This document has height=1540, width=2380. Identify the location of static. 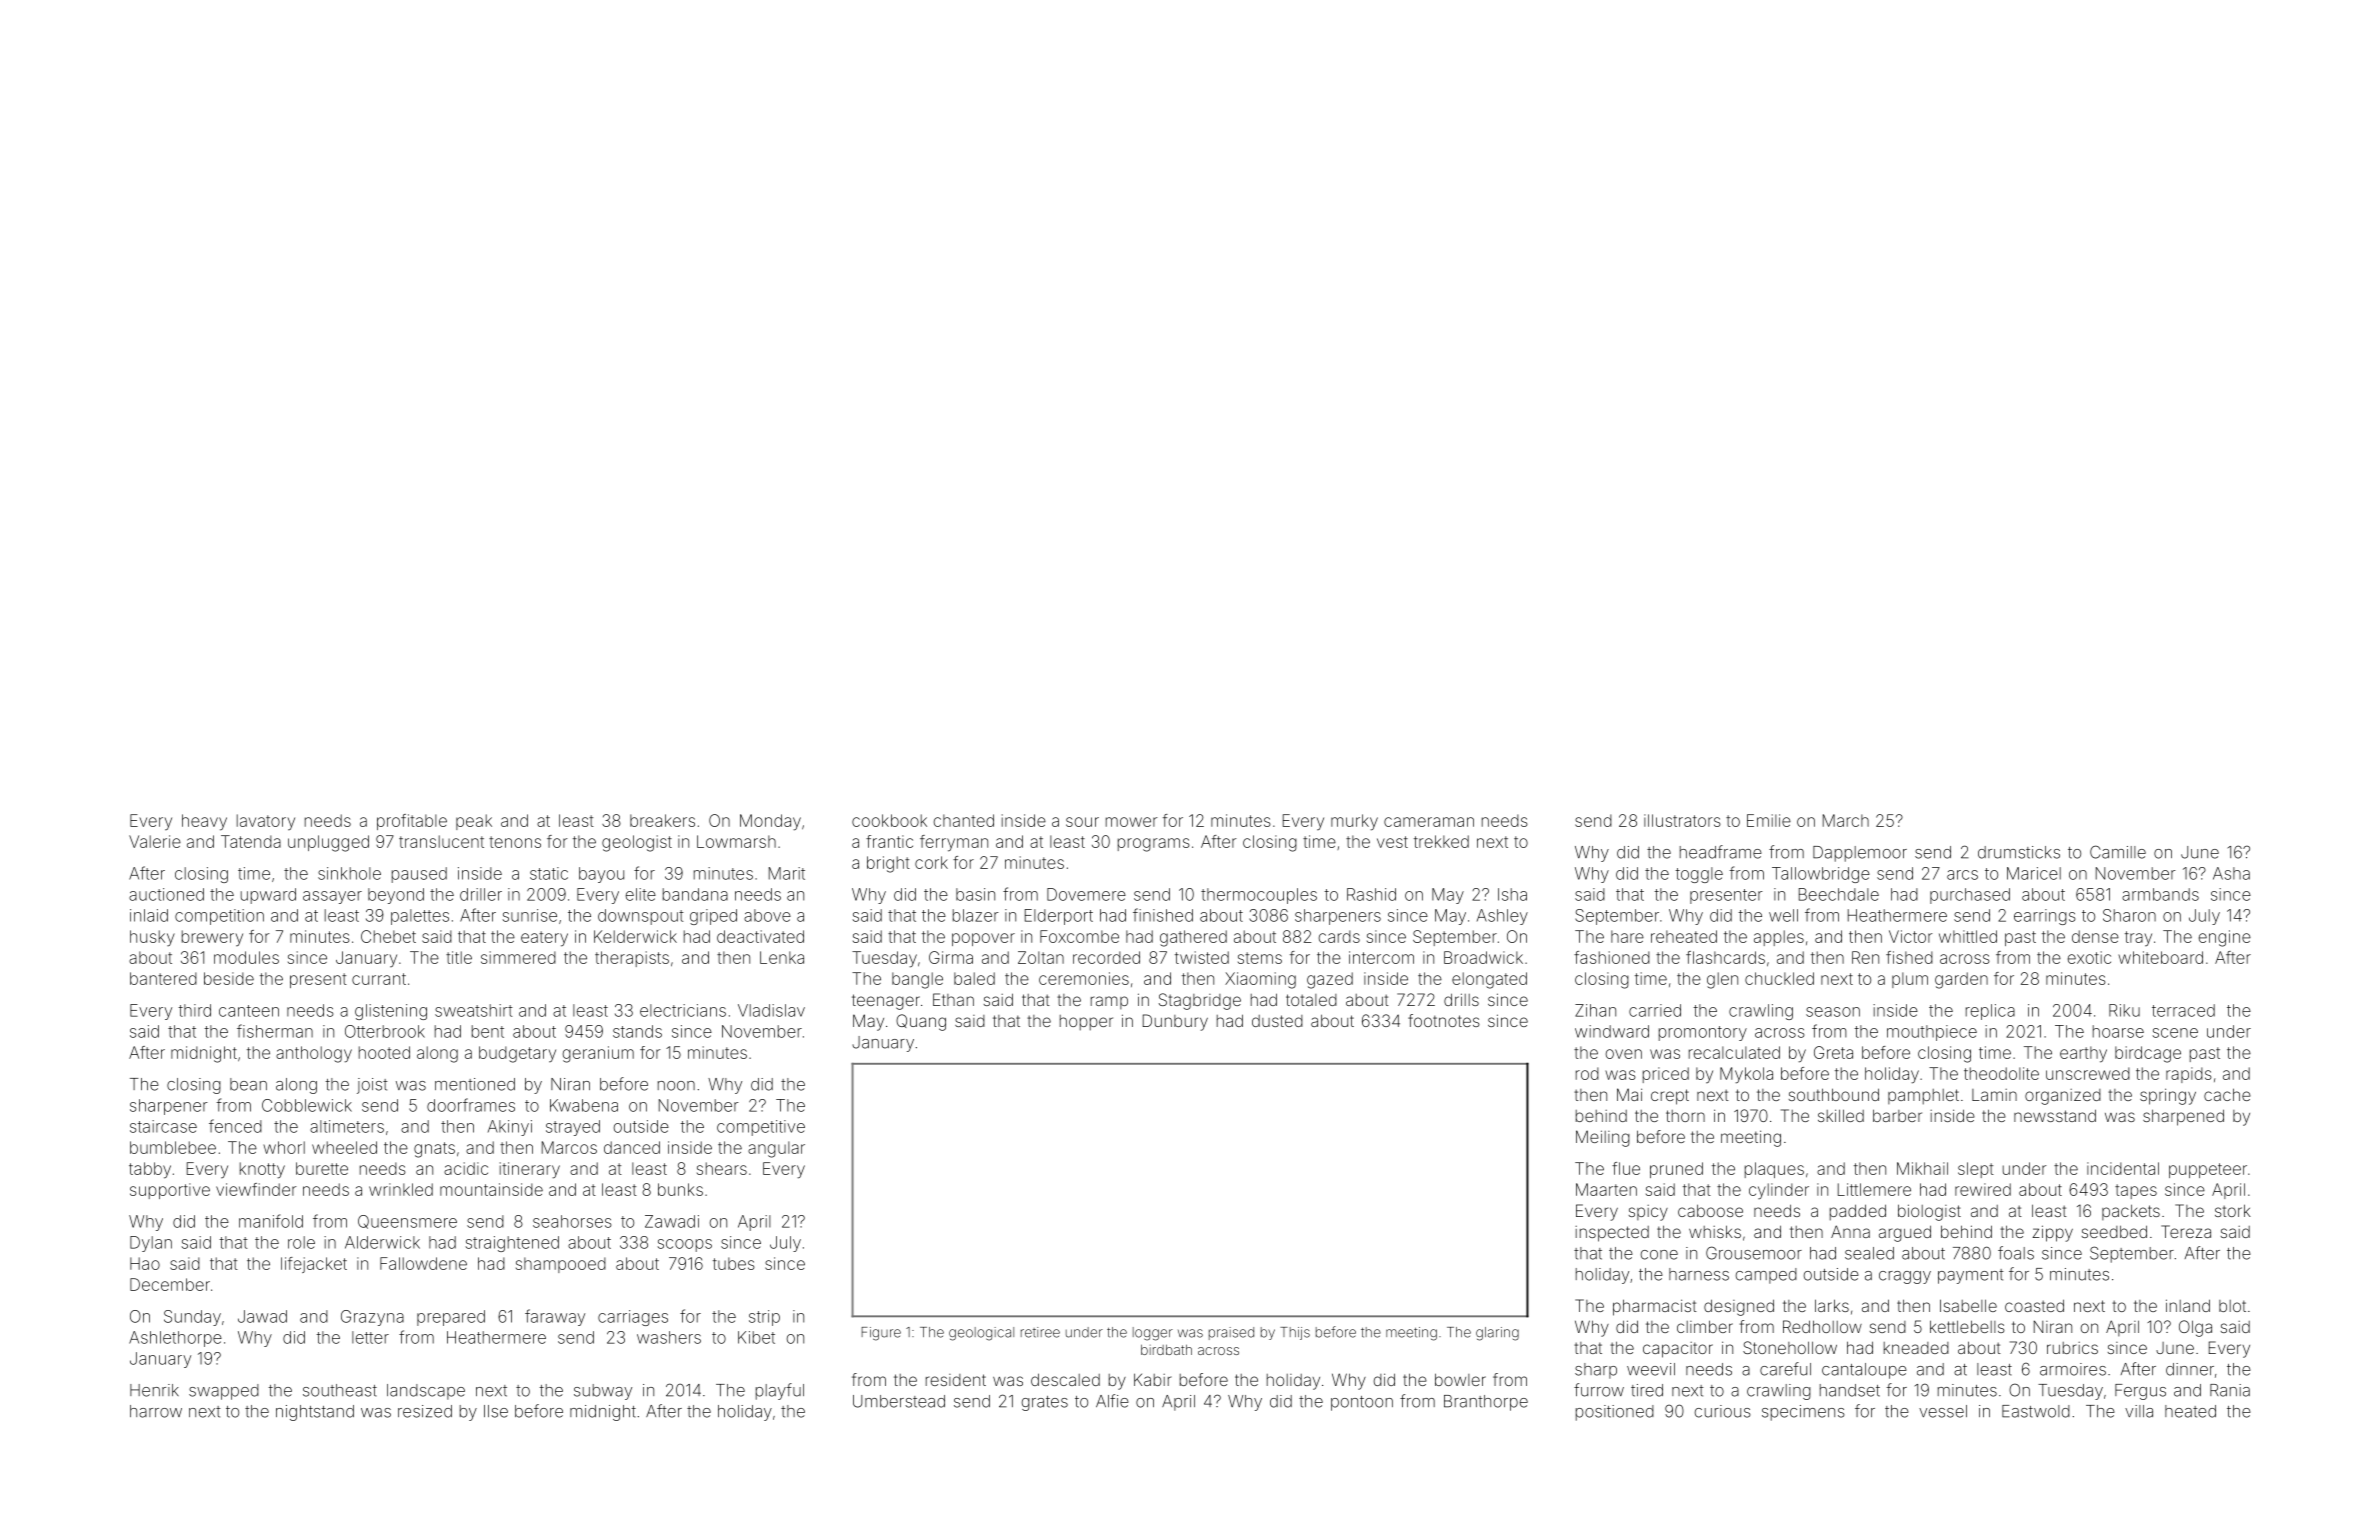
(549, 873).
